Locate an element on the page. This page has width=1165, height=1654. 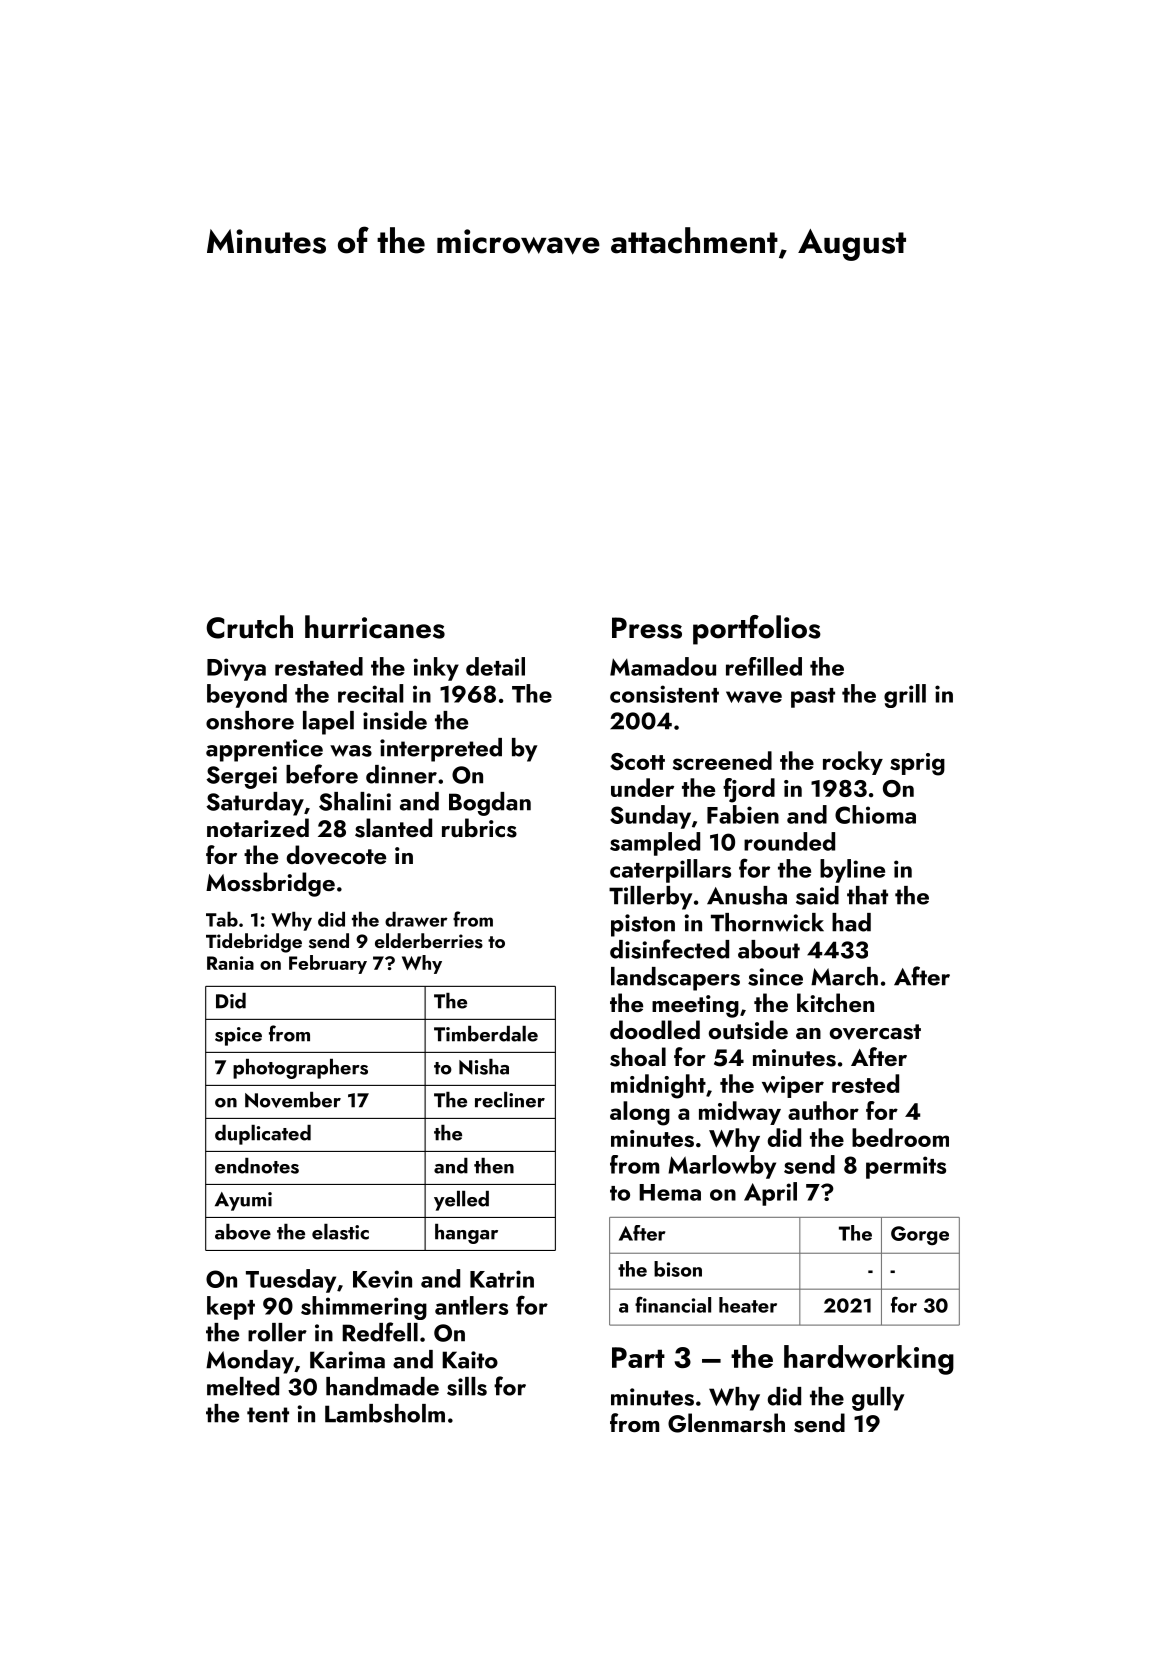
elderberries is located at coordinates (429, 941).
